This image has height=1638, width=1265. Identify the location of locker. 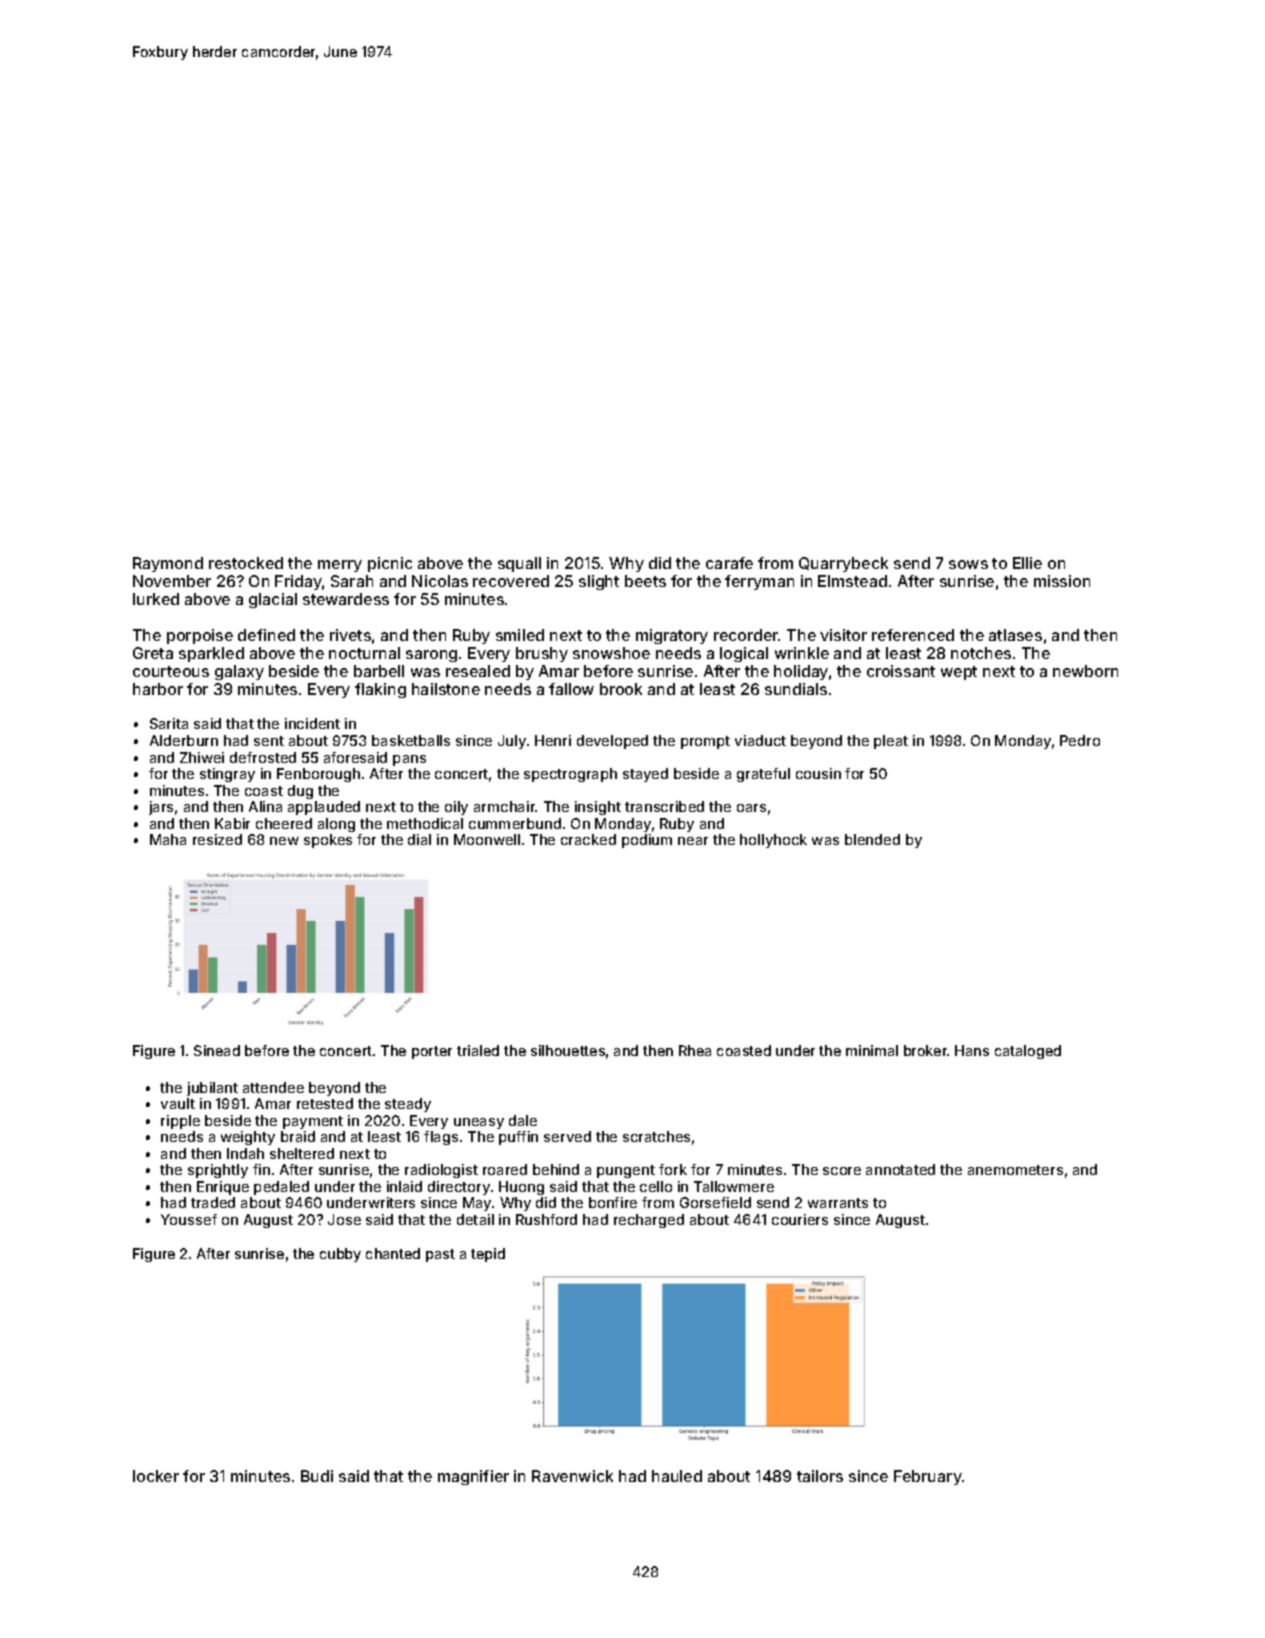
(156, 1476).
